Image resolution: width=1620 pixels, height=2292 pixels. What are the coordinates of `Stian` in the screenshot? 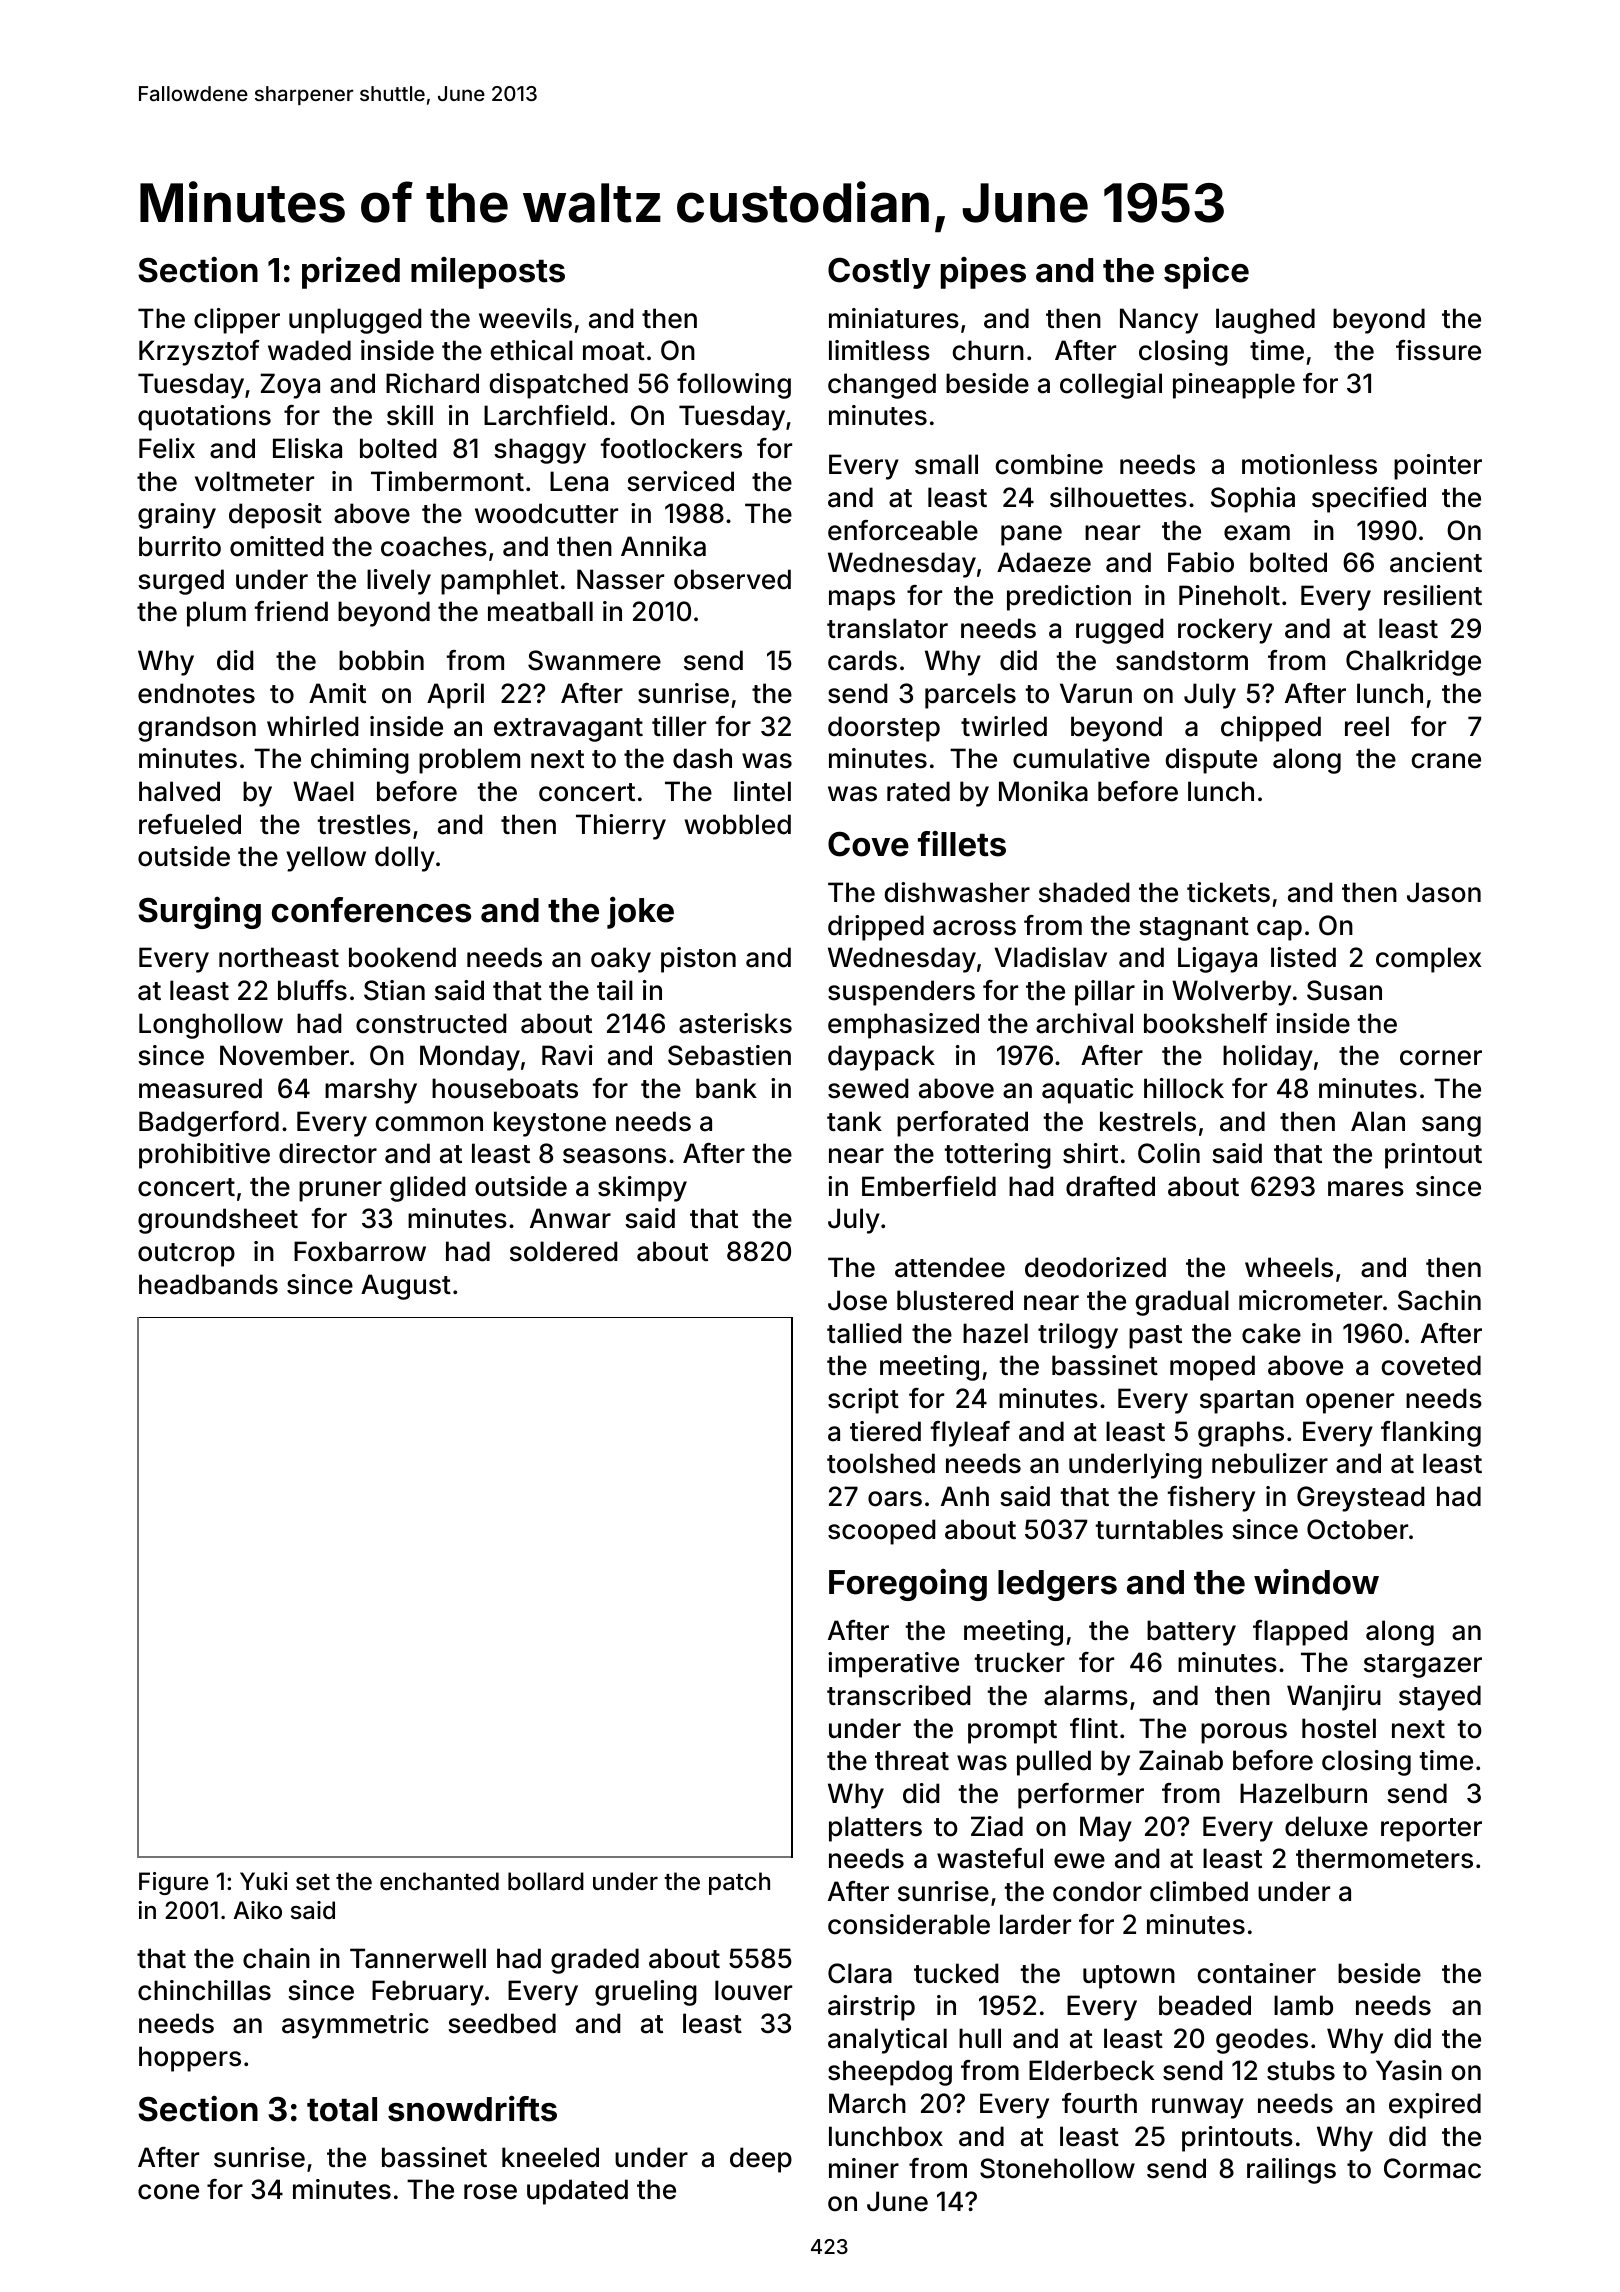 It's located at (394, 990).
